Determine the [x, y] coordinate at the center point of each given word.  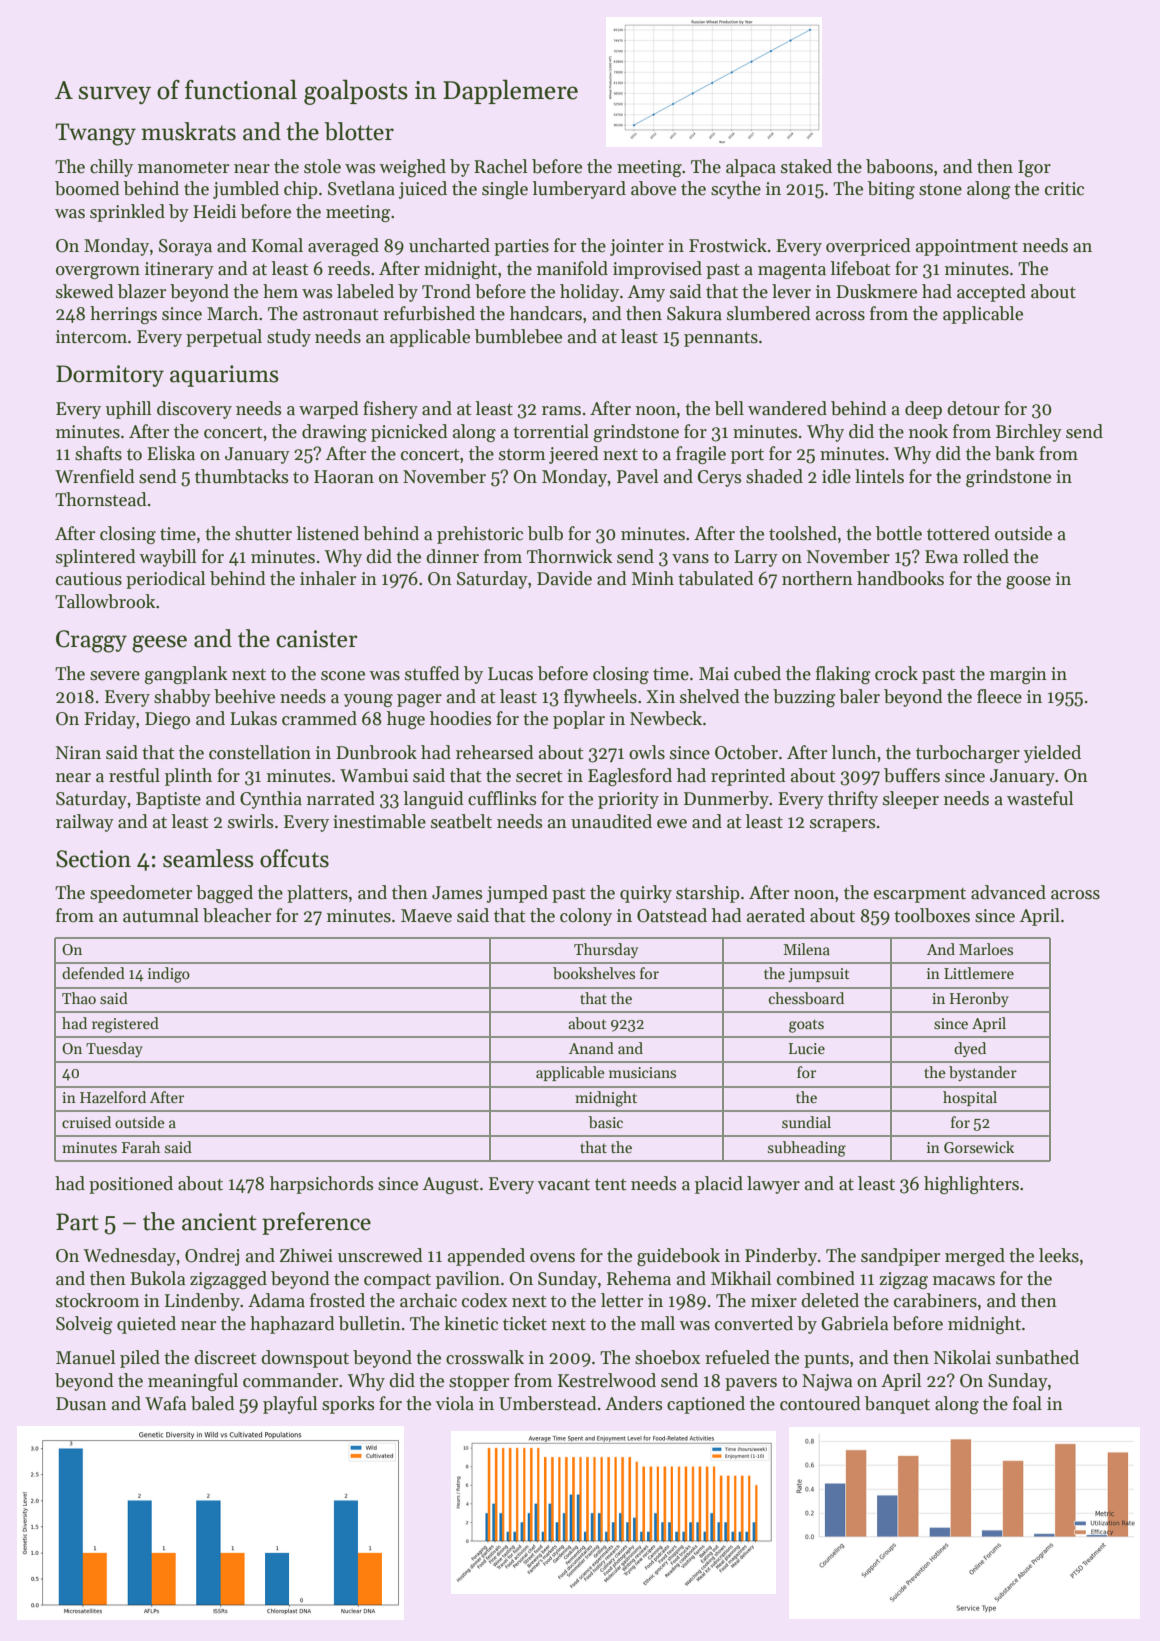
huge [406, 720]
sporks [348, 1405]
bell [729, 408]
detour [973, 408]
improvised [657, 270]
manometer [183, 168]
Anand [591, 1048]
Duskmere [876, 291]
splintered [96, 558]
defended [93, 973]
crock [896, 673]
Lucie [807, 1048]
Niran [78, 753]
